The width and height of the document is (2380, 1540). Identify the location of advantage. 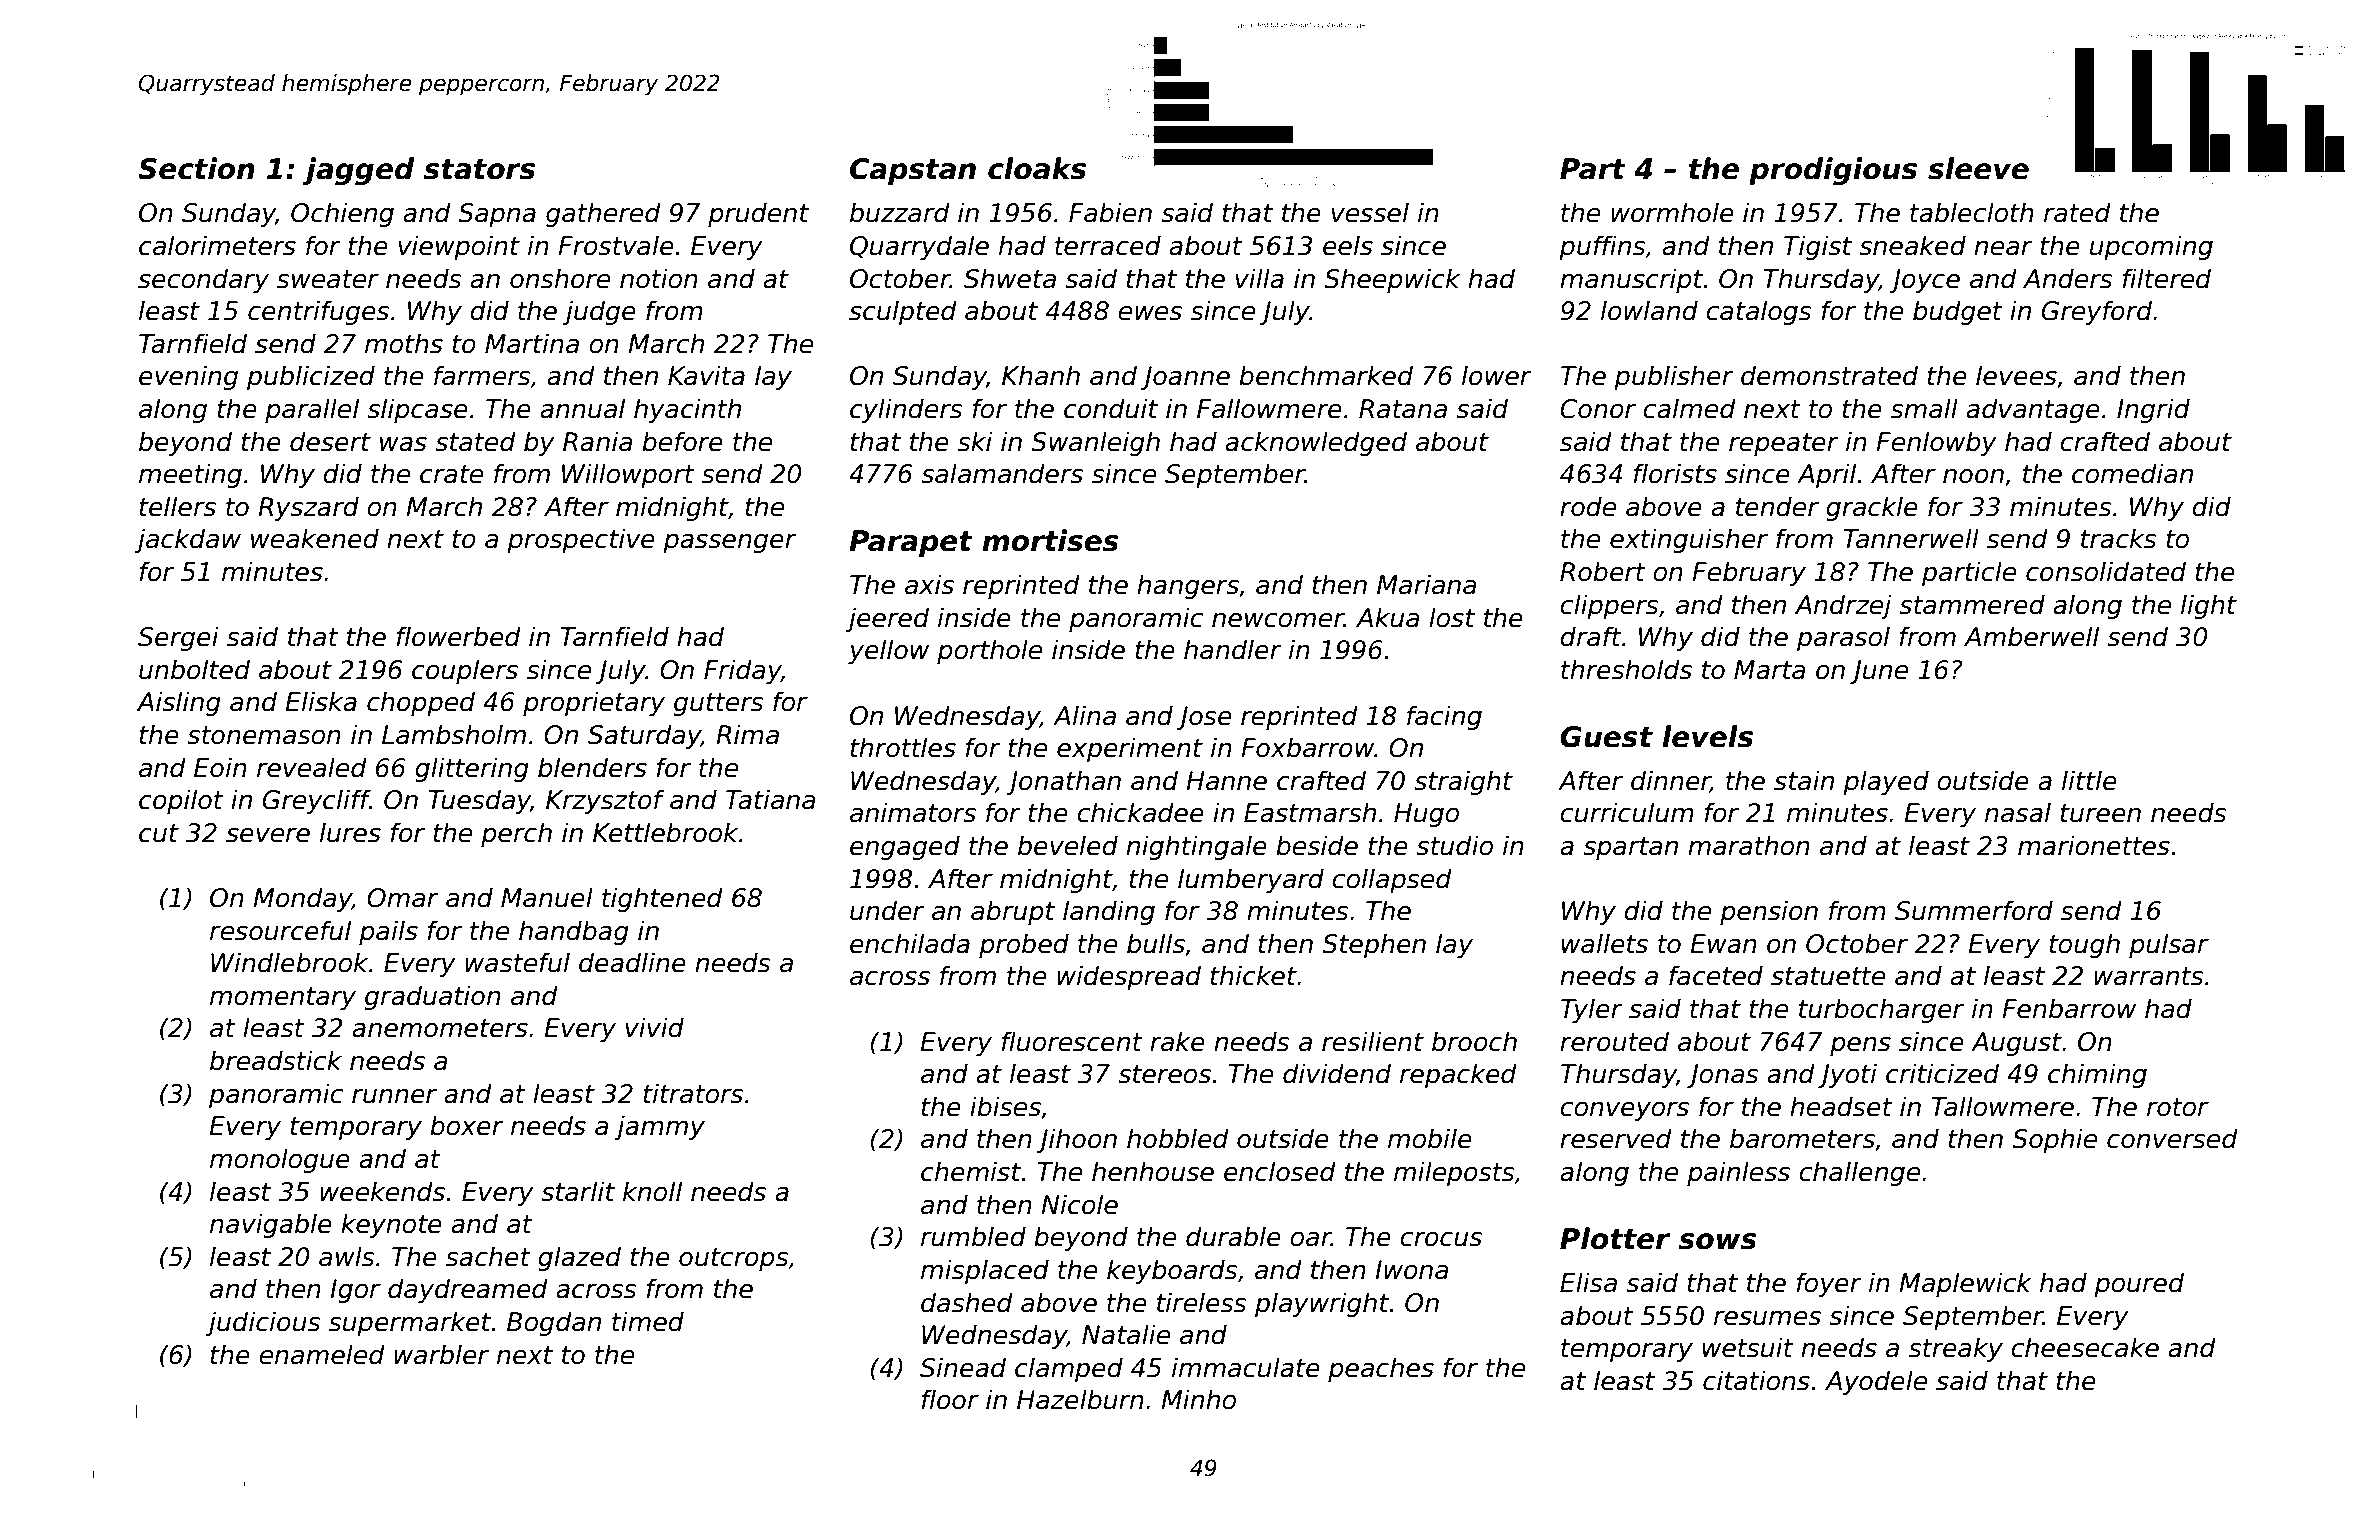
(2033, 410).
